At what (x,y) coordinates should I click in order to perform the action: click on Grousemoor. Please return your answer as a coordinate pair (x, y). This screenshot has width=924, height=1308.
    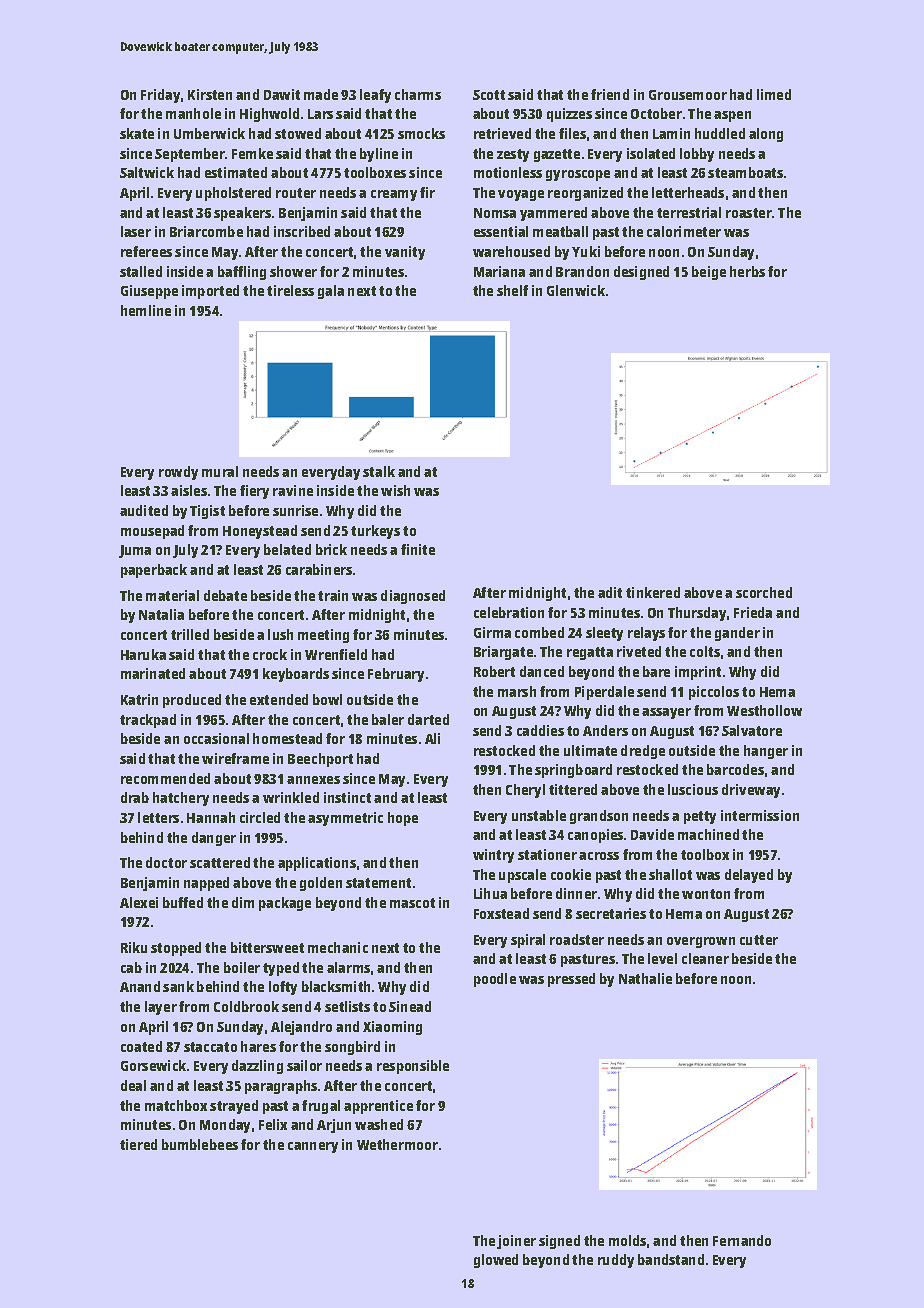
    Looking at the image, I should click on (688, 95).
